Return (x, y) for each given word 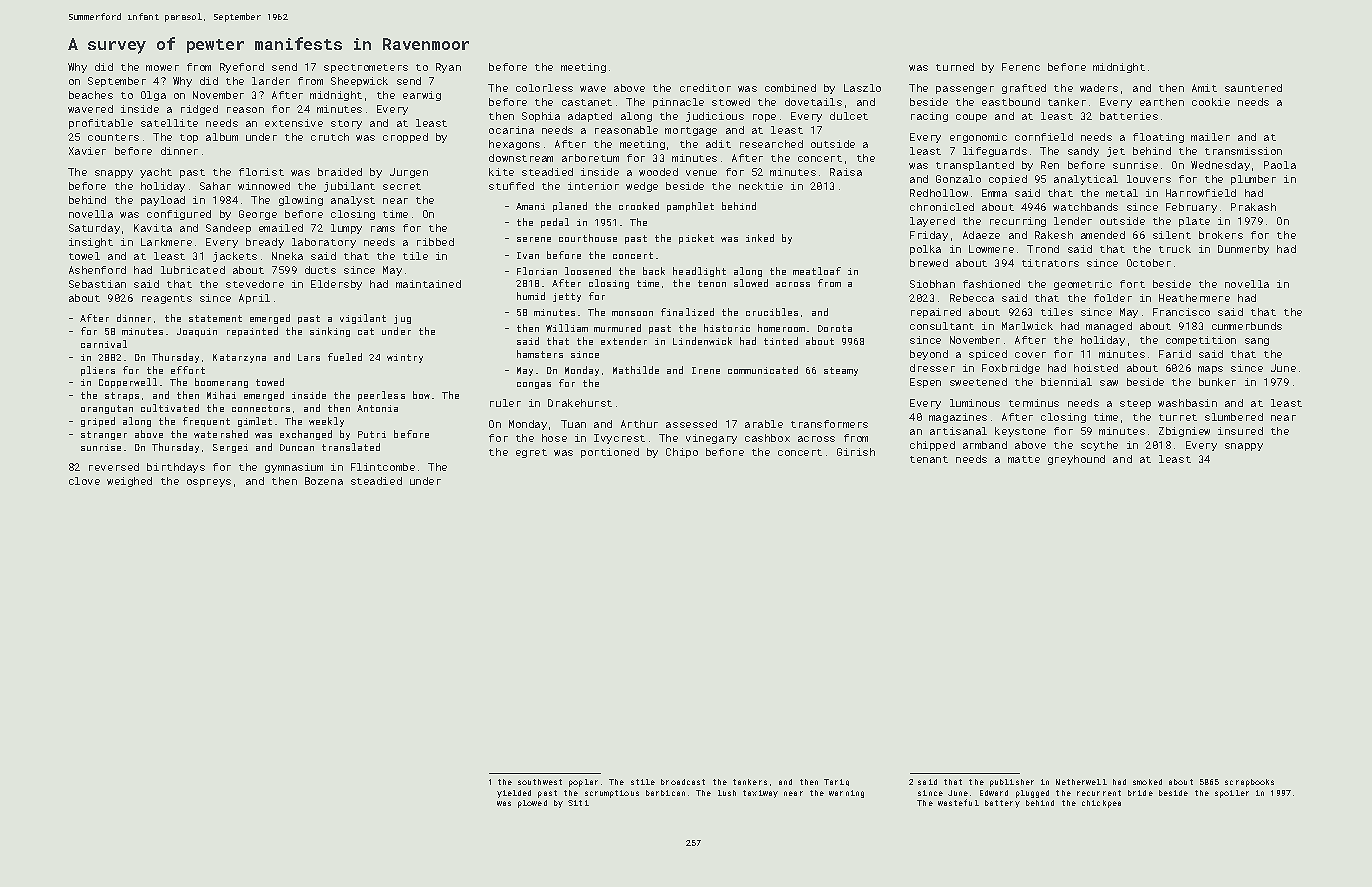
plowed (532, 804)
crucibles (772, 312)
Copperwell (128, 383)
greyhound (1076, 460)
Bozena (324, 481)
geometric (1083, 285)
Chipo (682, 453)
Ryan (448, 68)
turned (955, 67)
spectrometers (366, 68)
